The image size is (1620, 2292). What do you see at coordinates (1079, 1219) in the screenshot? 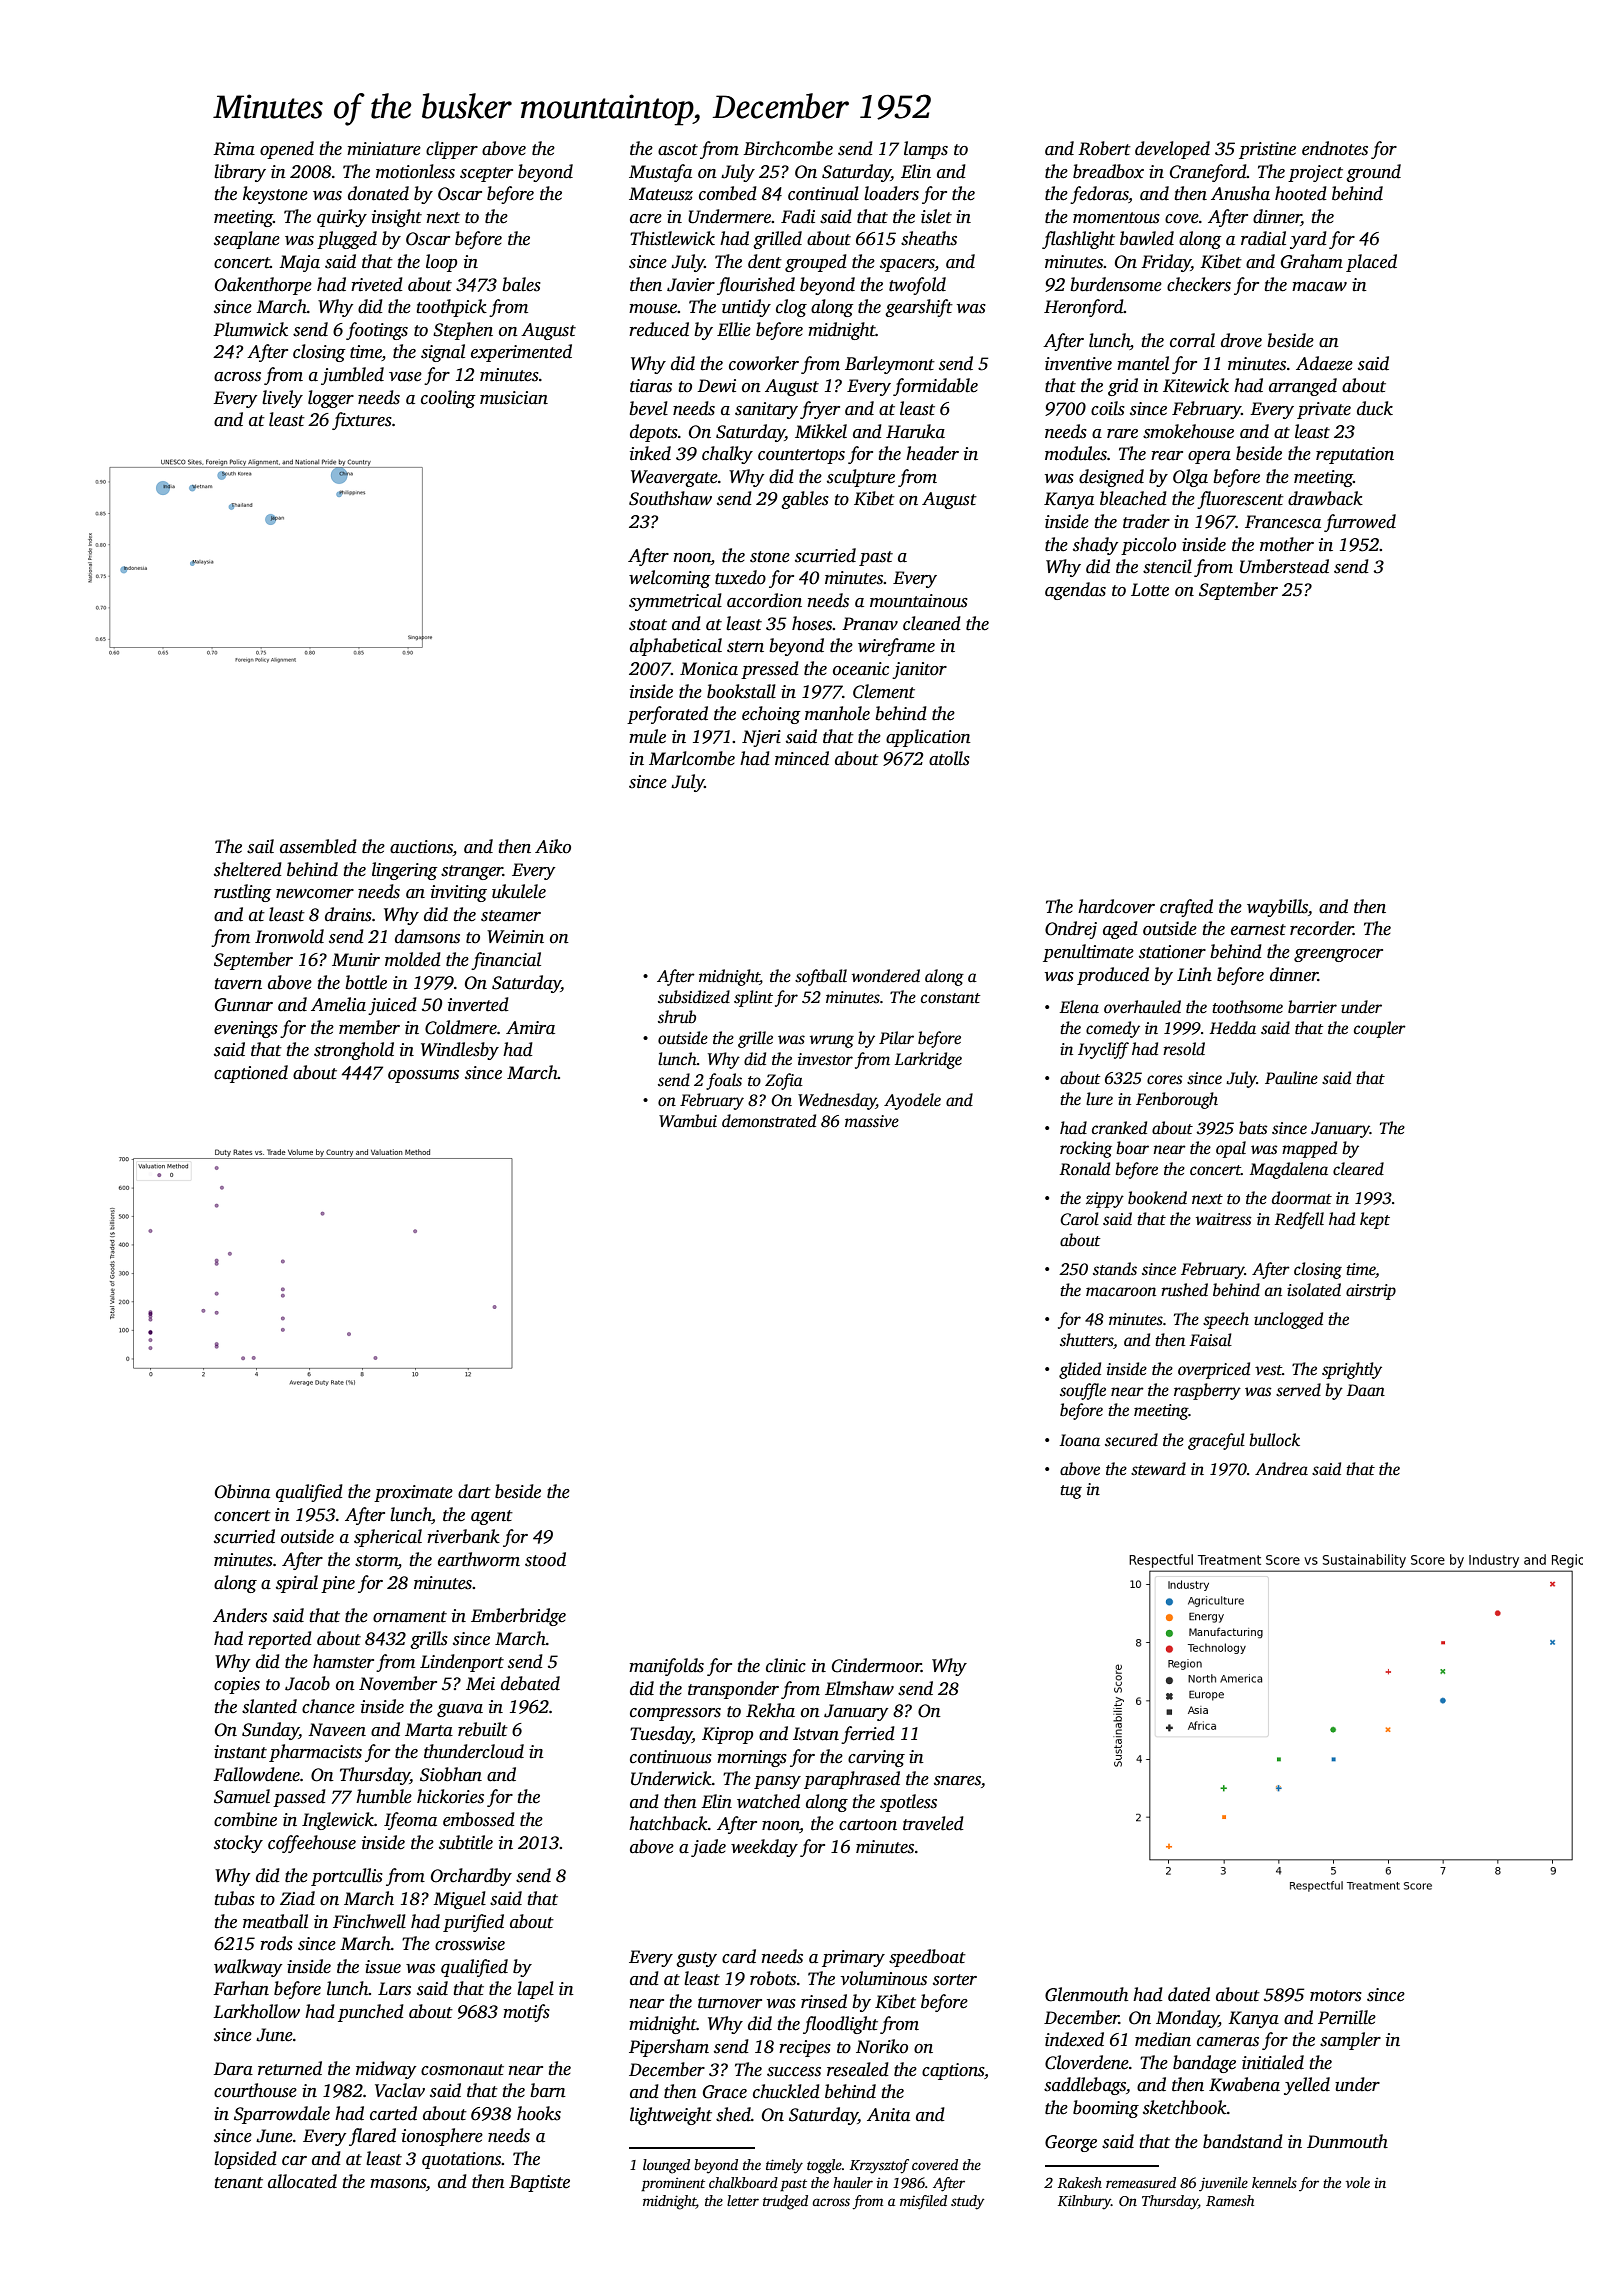
I see `Carol` at bounding box center [1079, 1219].
